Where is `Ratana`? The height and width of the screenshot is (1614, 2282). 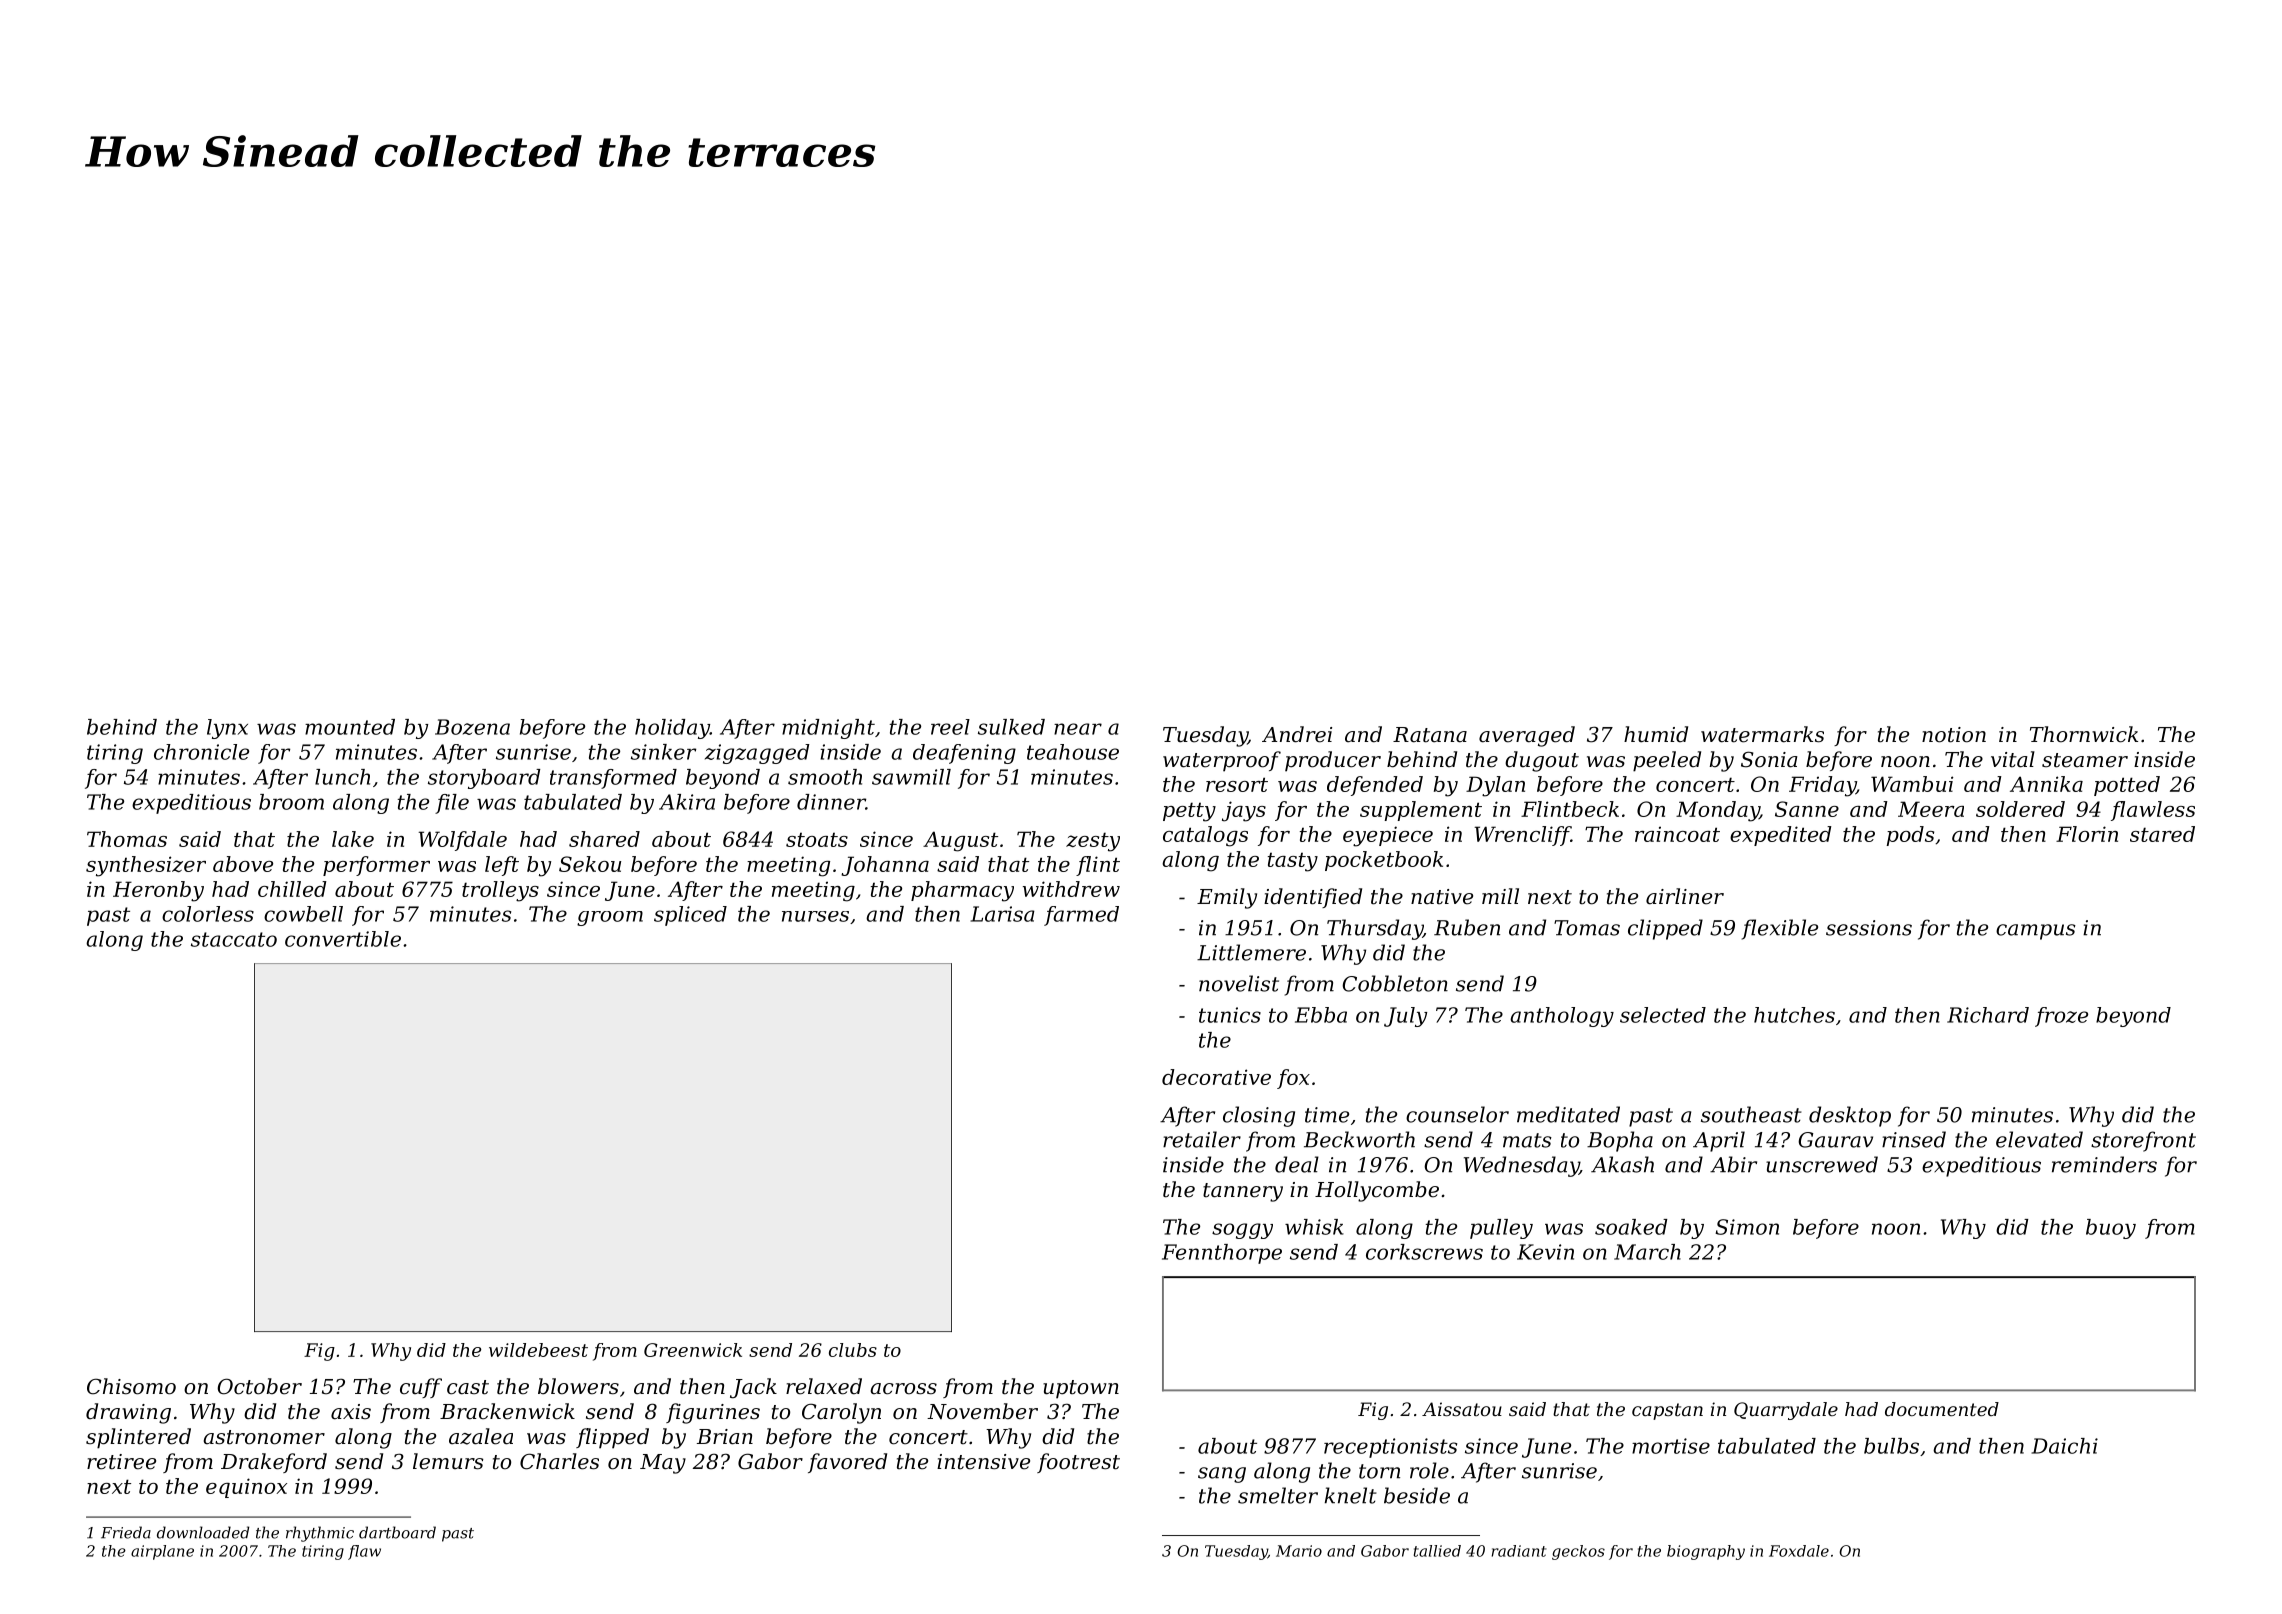 Ratana is located at coordinates (1430, 735).
